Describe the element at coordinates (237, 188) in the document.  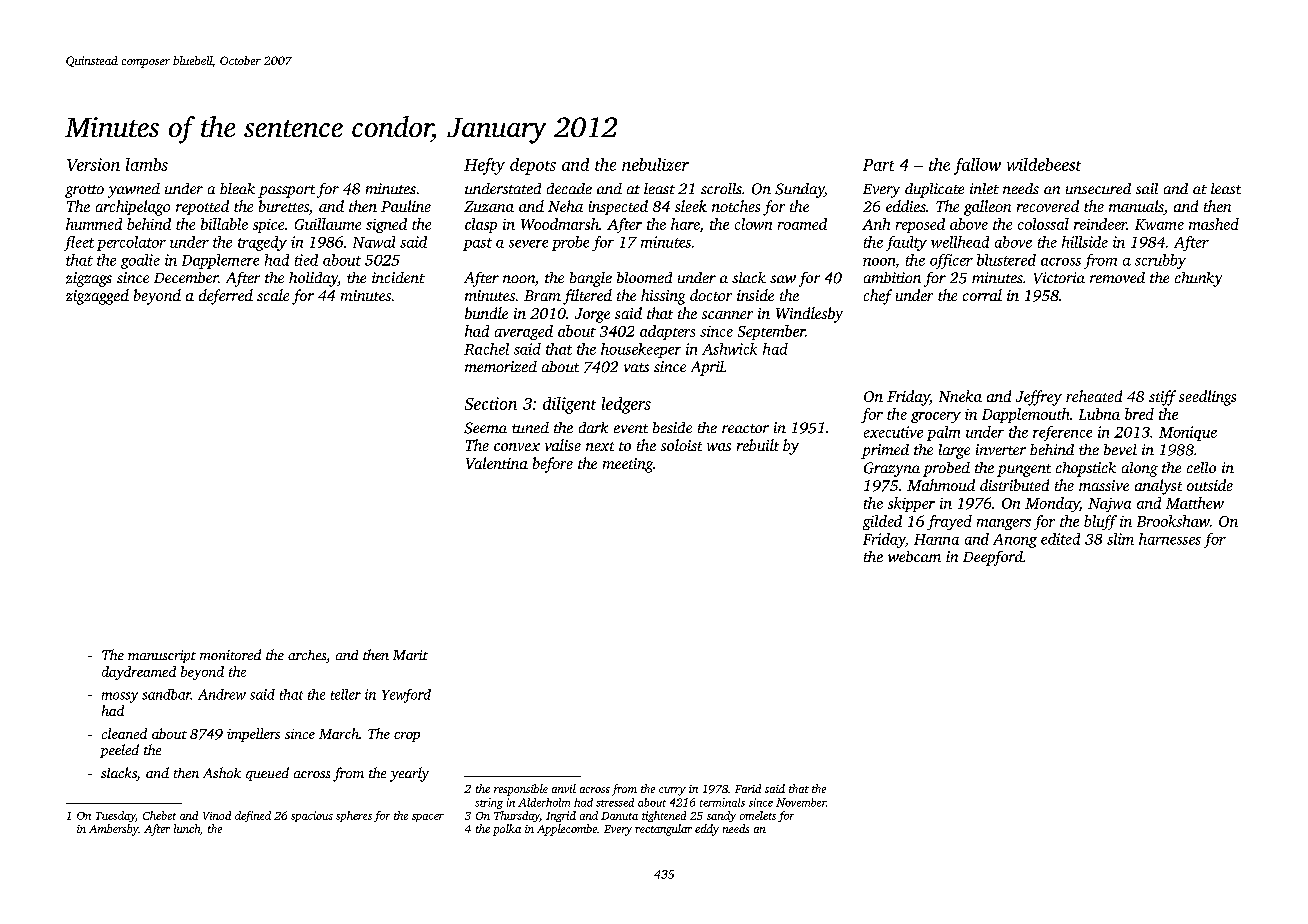
I see `bleak` at that location.
